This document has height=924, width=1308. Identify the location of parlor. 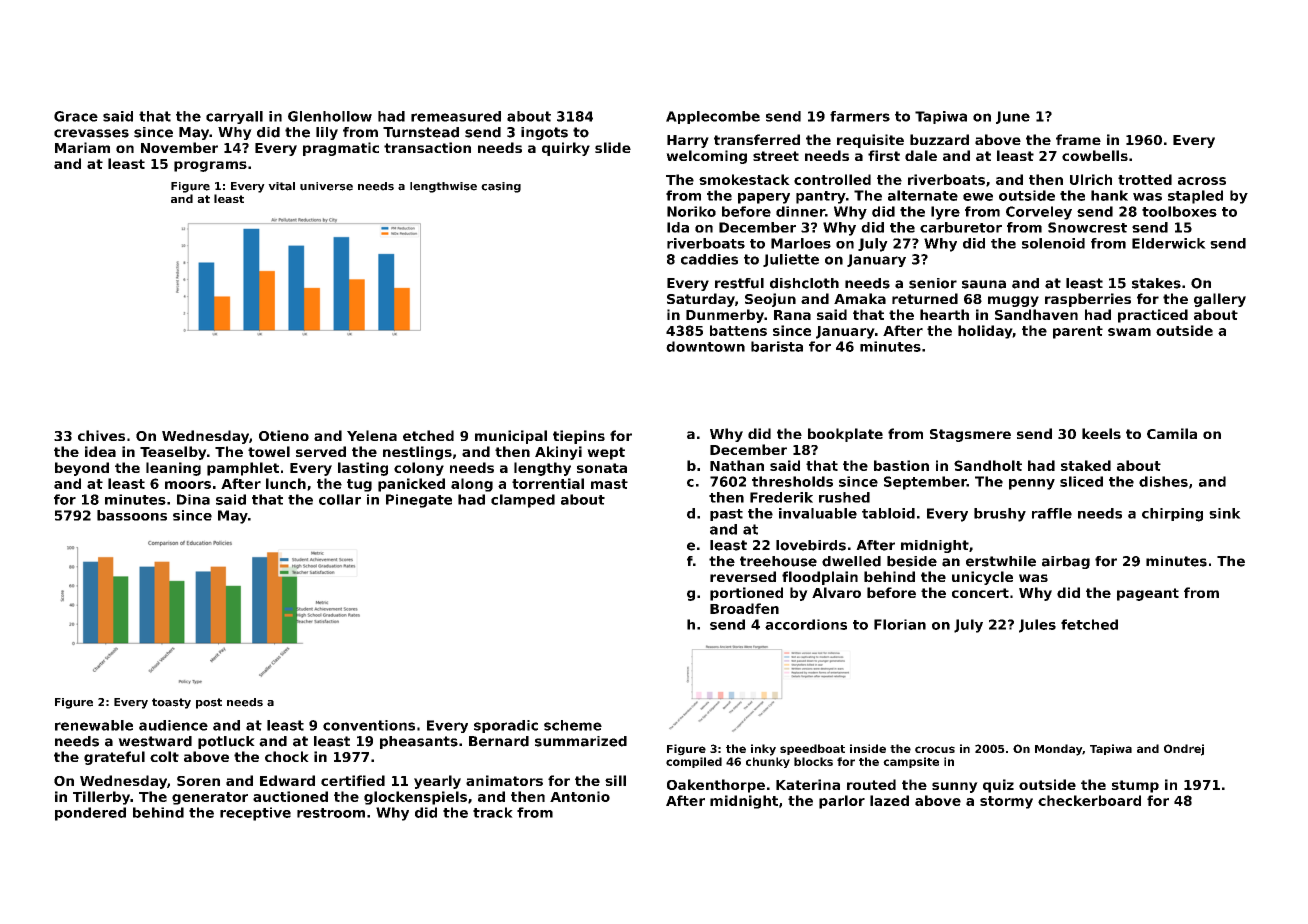
(842, 802).
